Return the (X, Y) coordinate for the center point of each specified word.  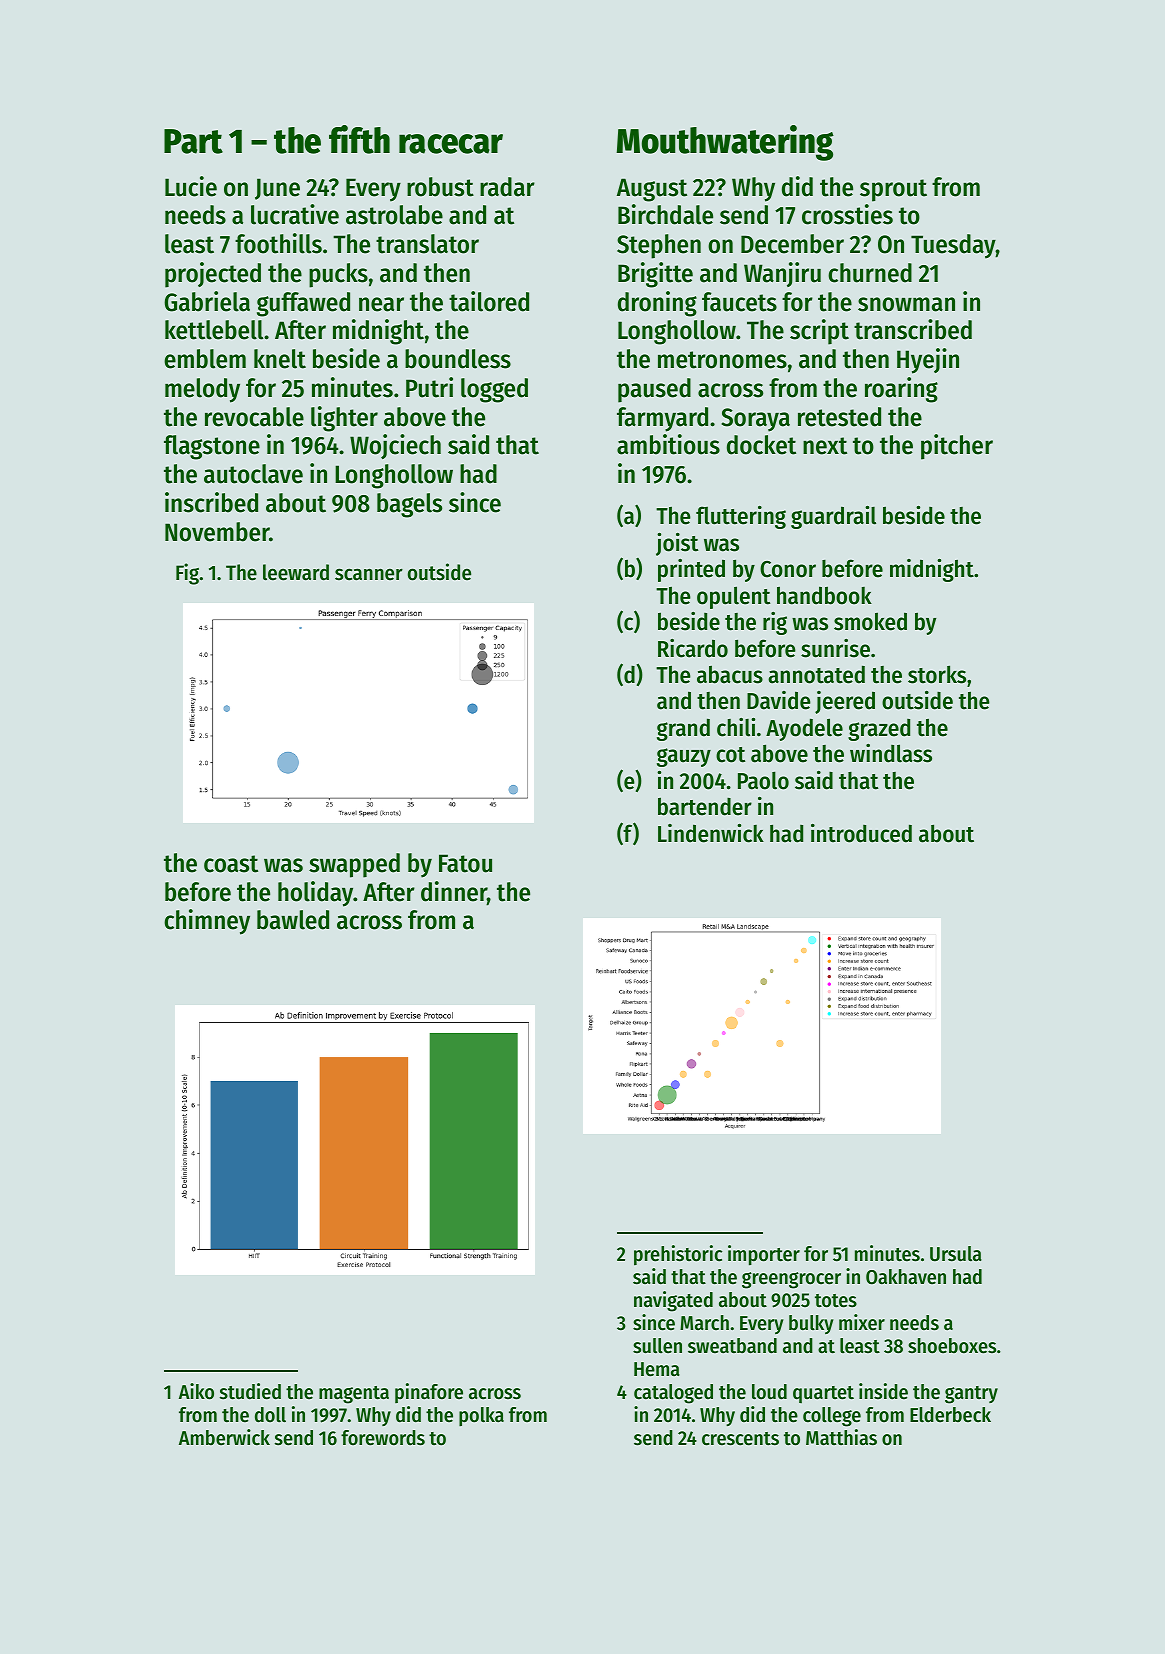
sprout (893, 190)
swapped (354, 865)
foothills (278, 243)
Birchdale (665, 214)
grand (683, 729)
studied (250, 1391)
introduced (861, 833)
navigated (673, 1301)
